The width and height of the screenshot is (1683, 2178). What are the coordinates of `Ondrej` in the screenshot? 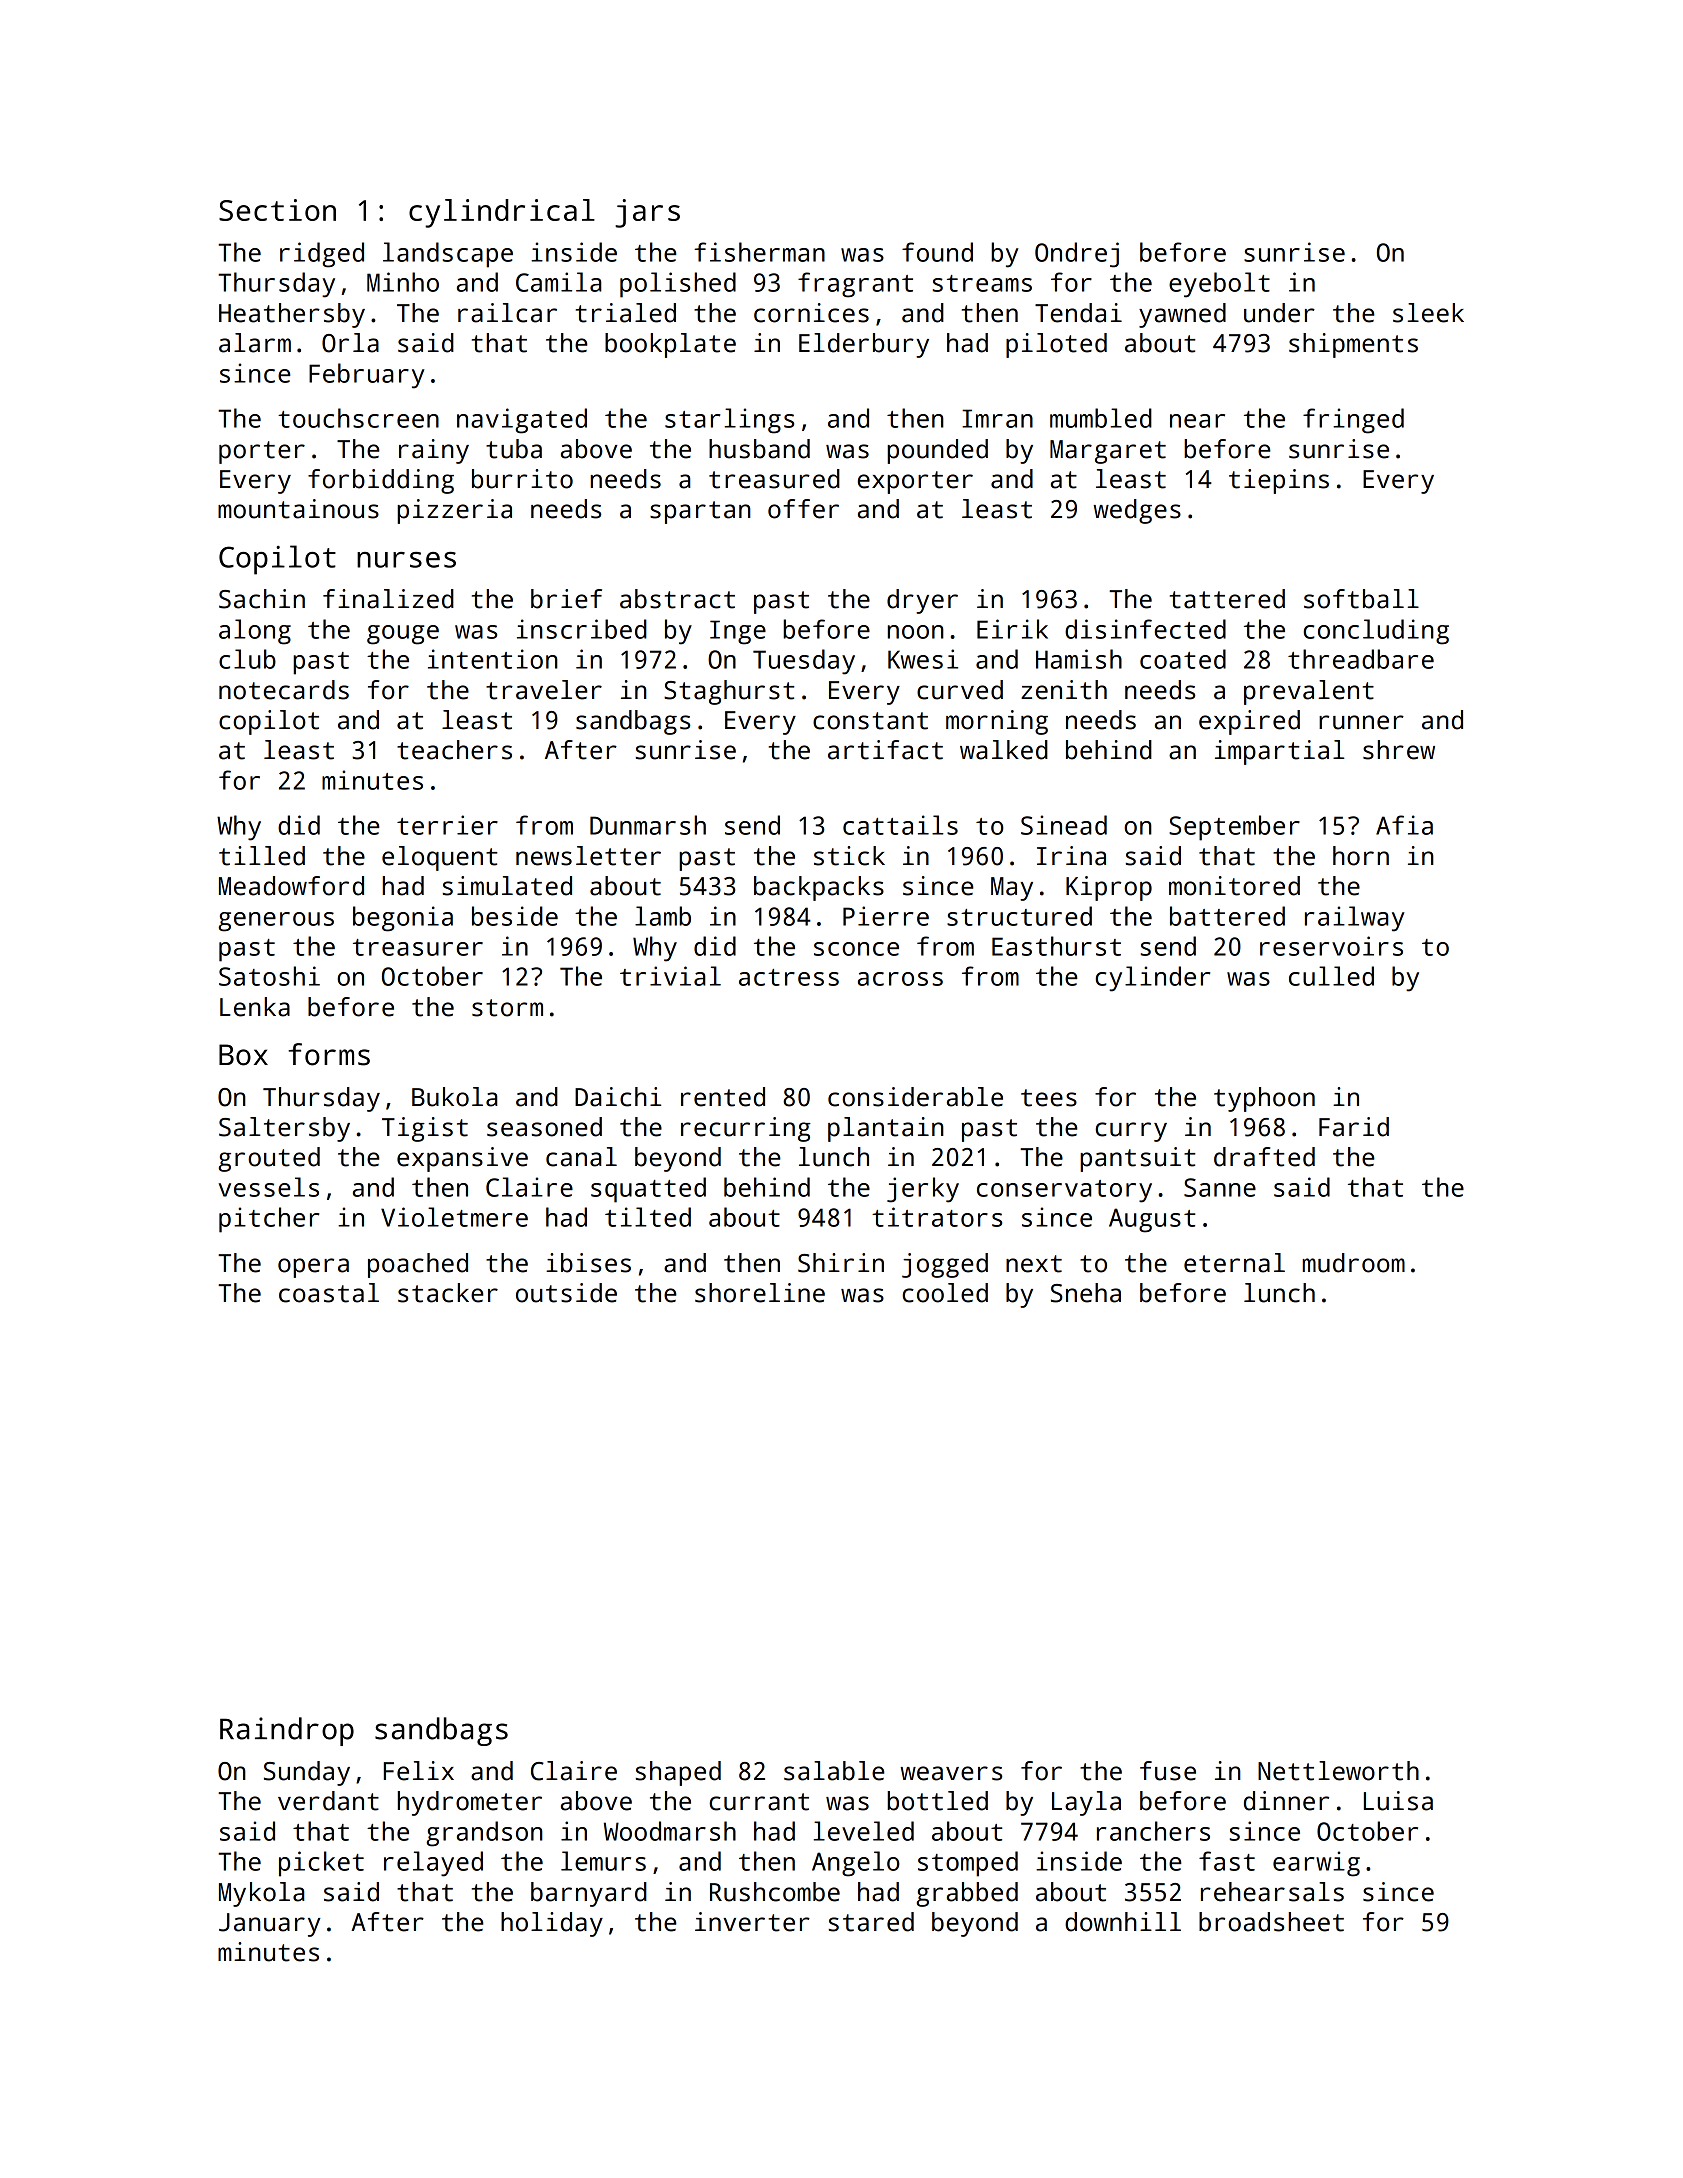 It's located at (1077, 255).
